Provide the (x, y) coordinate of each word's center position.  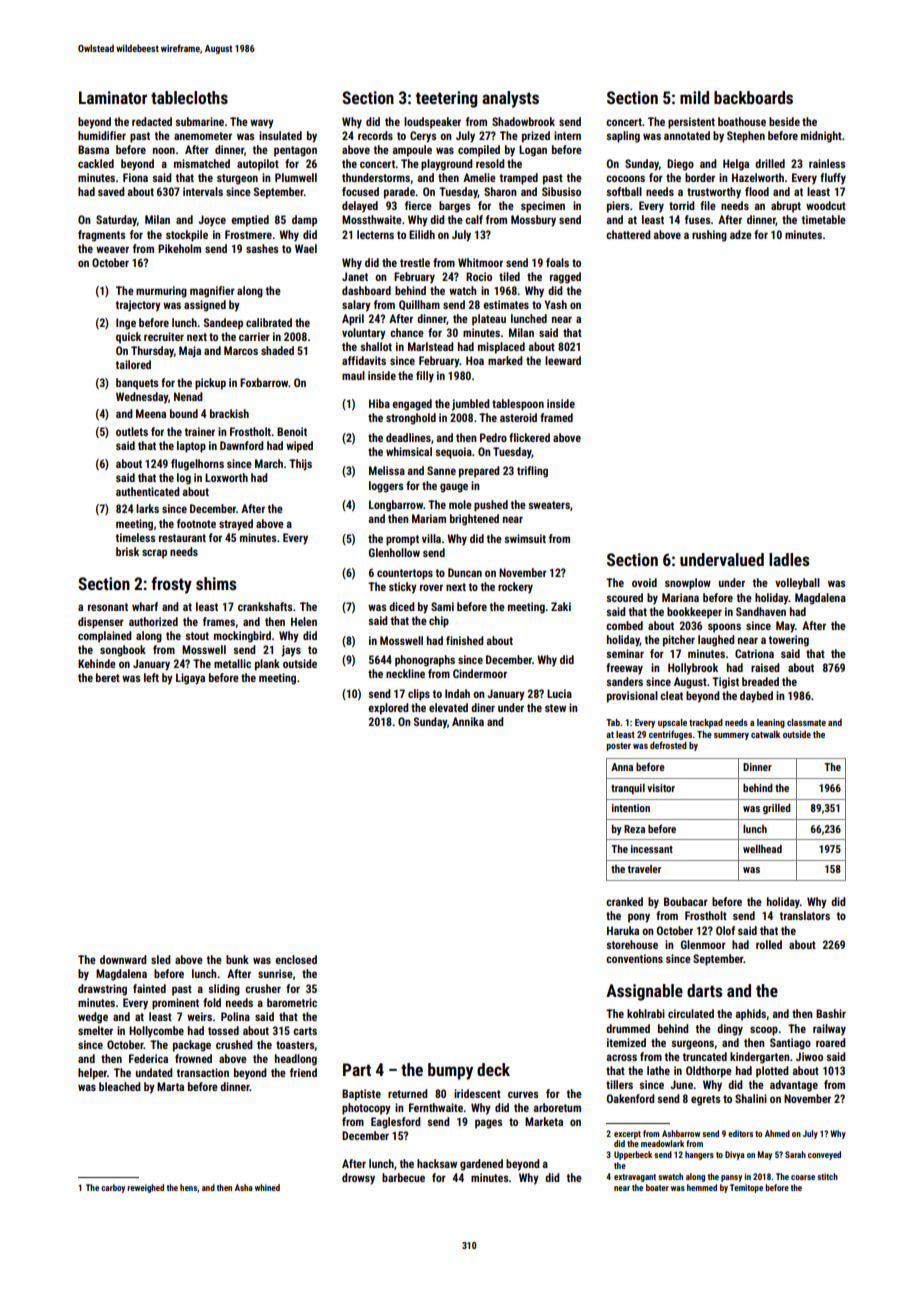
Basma (93, 149)
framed (556, 417)
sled (161, 959)
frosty (171, 585)
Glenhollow (394, 552)
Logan (533, 151)
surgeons (692, 1045)
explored (388, 709)
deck (493, 1069)
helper (92, 1074)
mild (694, 97)
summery (731, 736)
